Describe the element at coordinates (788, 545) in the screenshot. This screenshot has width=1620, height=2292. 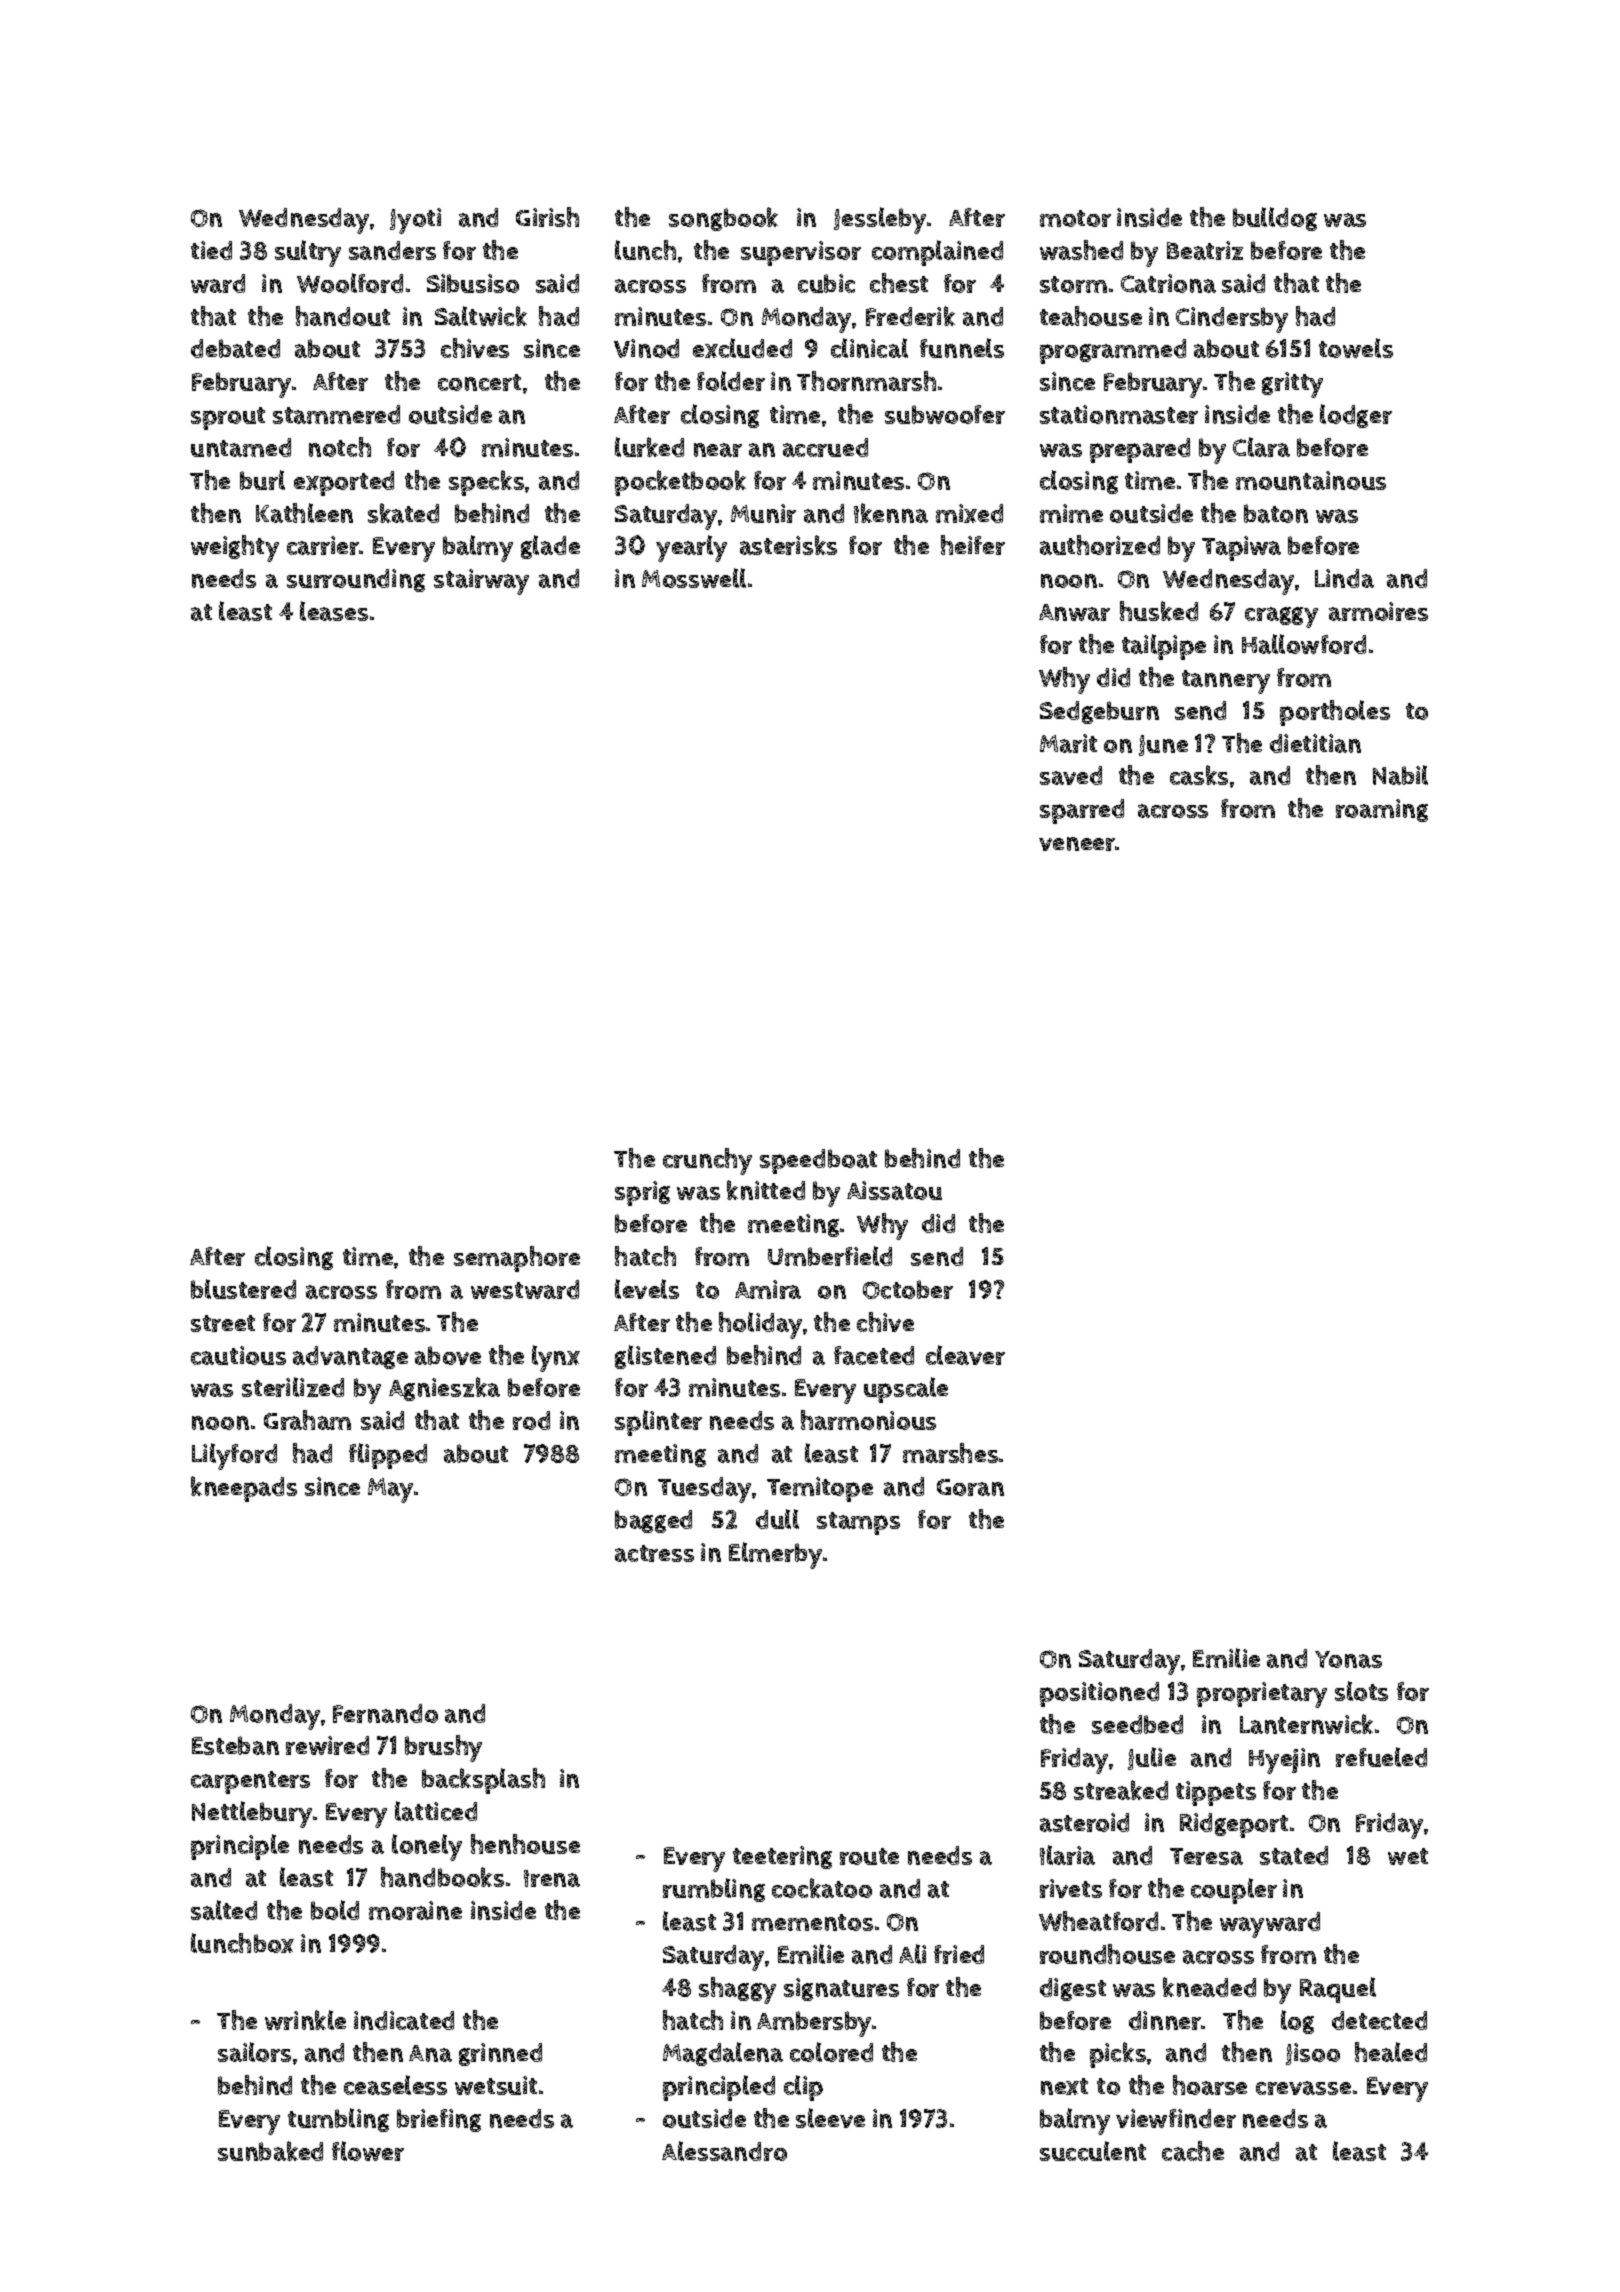
I see `asterisks` at that location.
